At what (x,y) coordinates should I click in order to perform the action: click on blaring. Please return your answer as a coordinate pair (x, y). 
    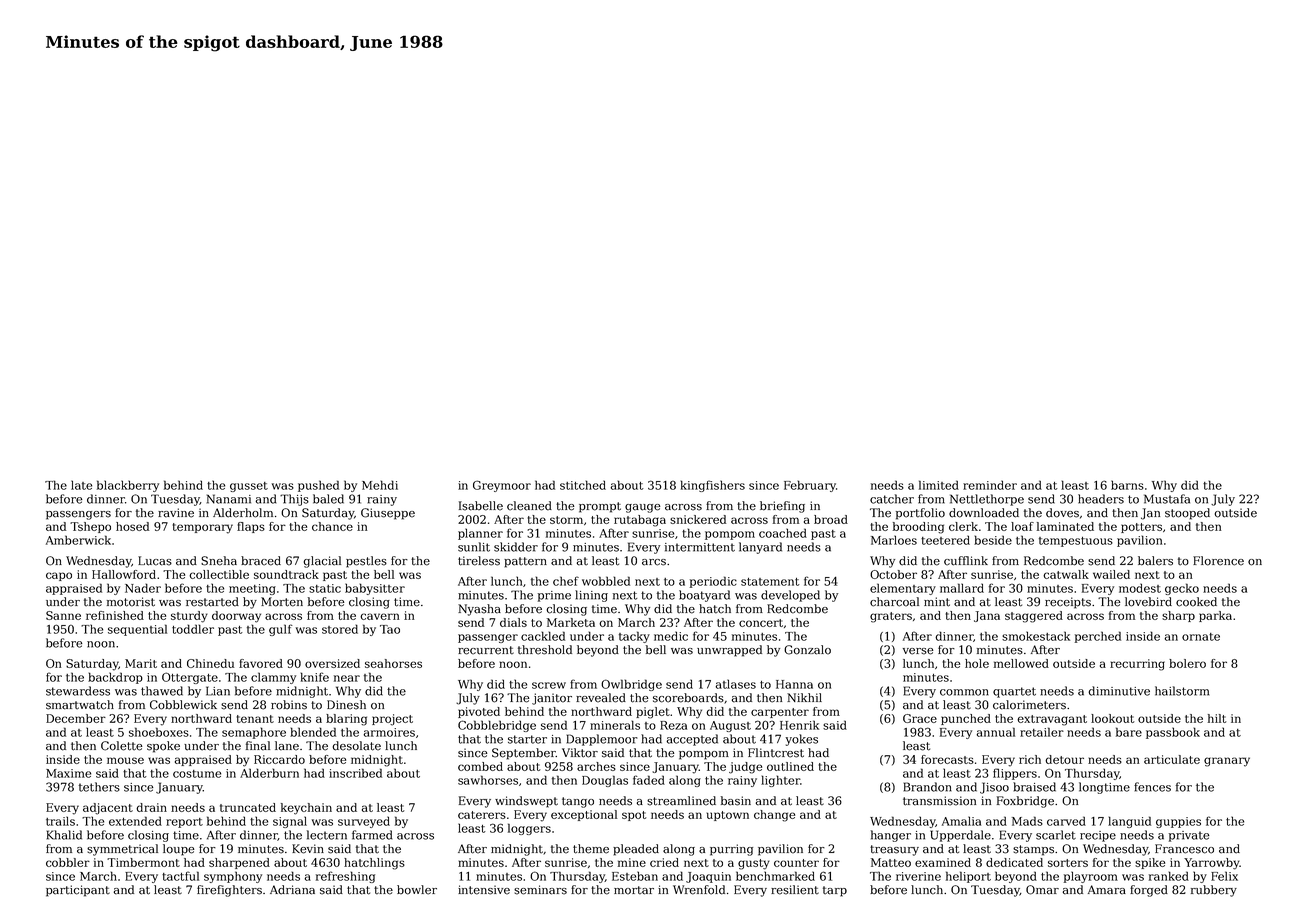
    Looking at the image, I should click on (346, 720).
